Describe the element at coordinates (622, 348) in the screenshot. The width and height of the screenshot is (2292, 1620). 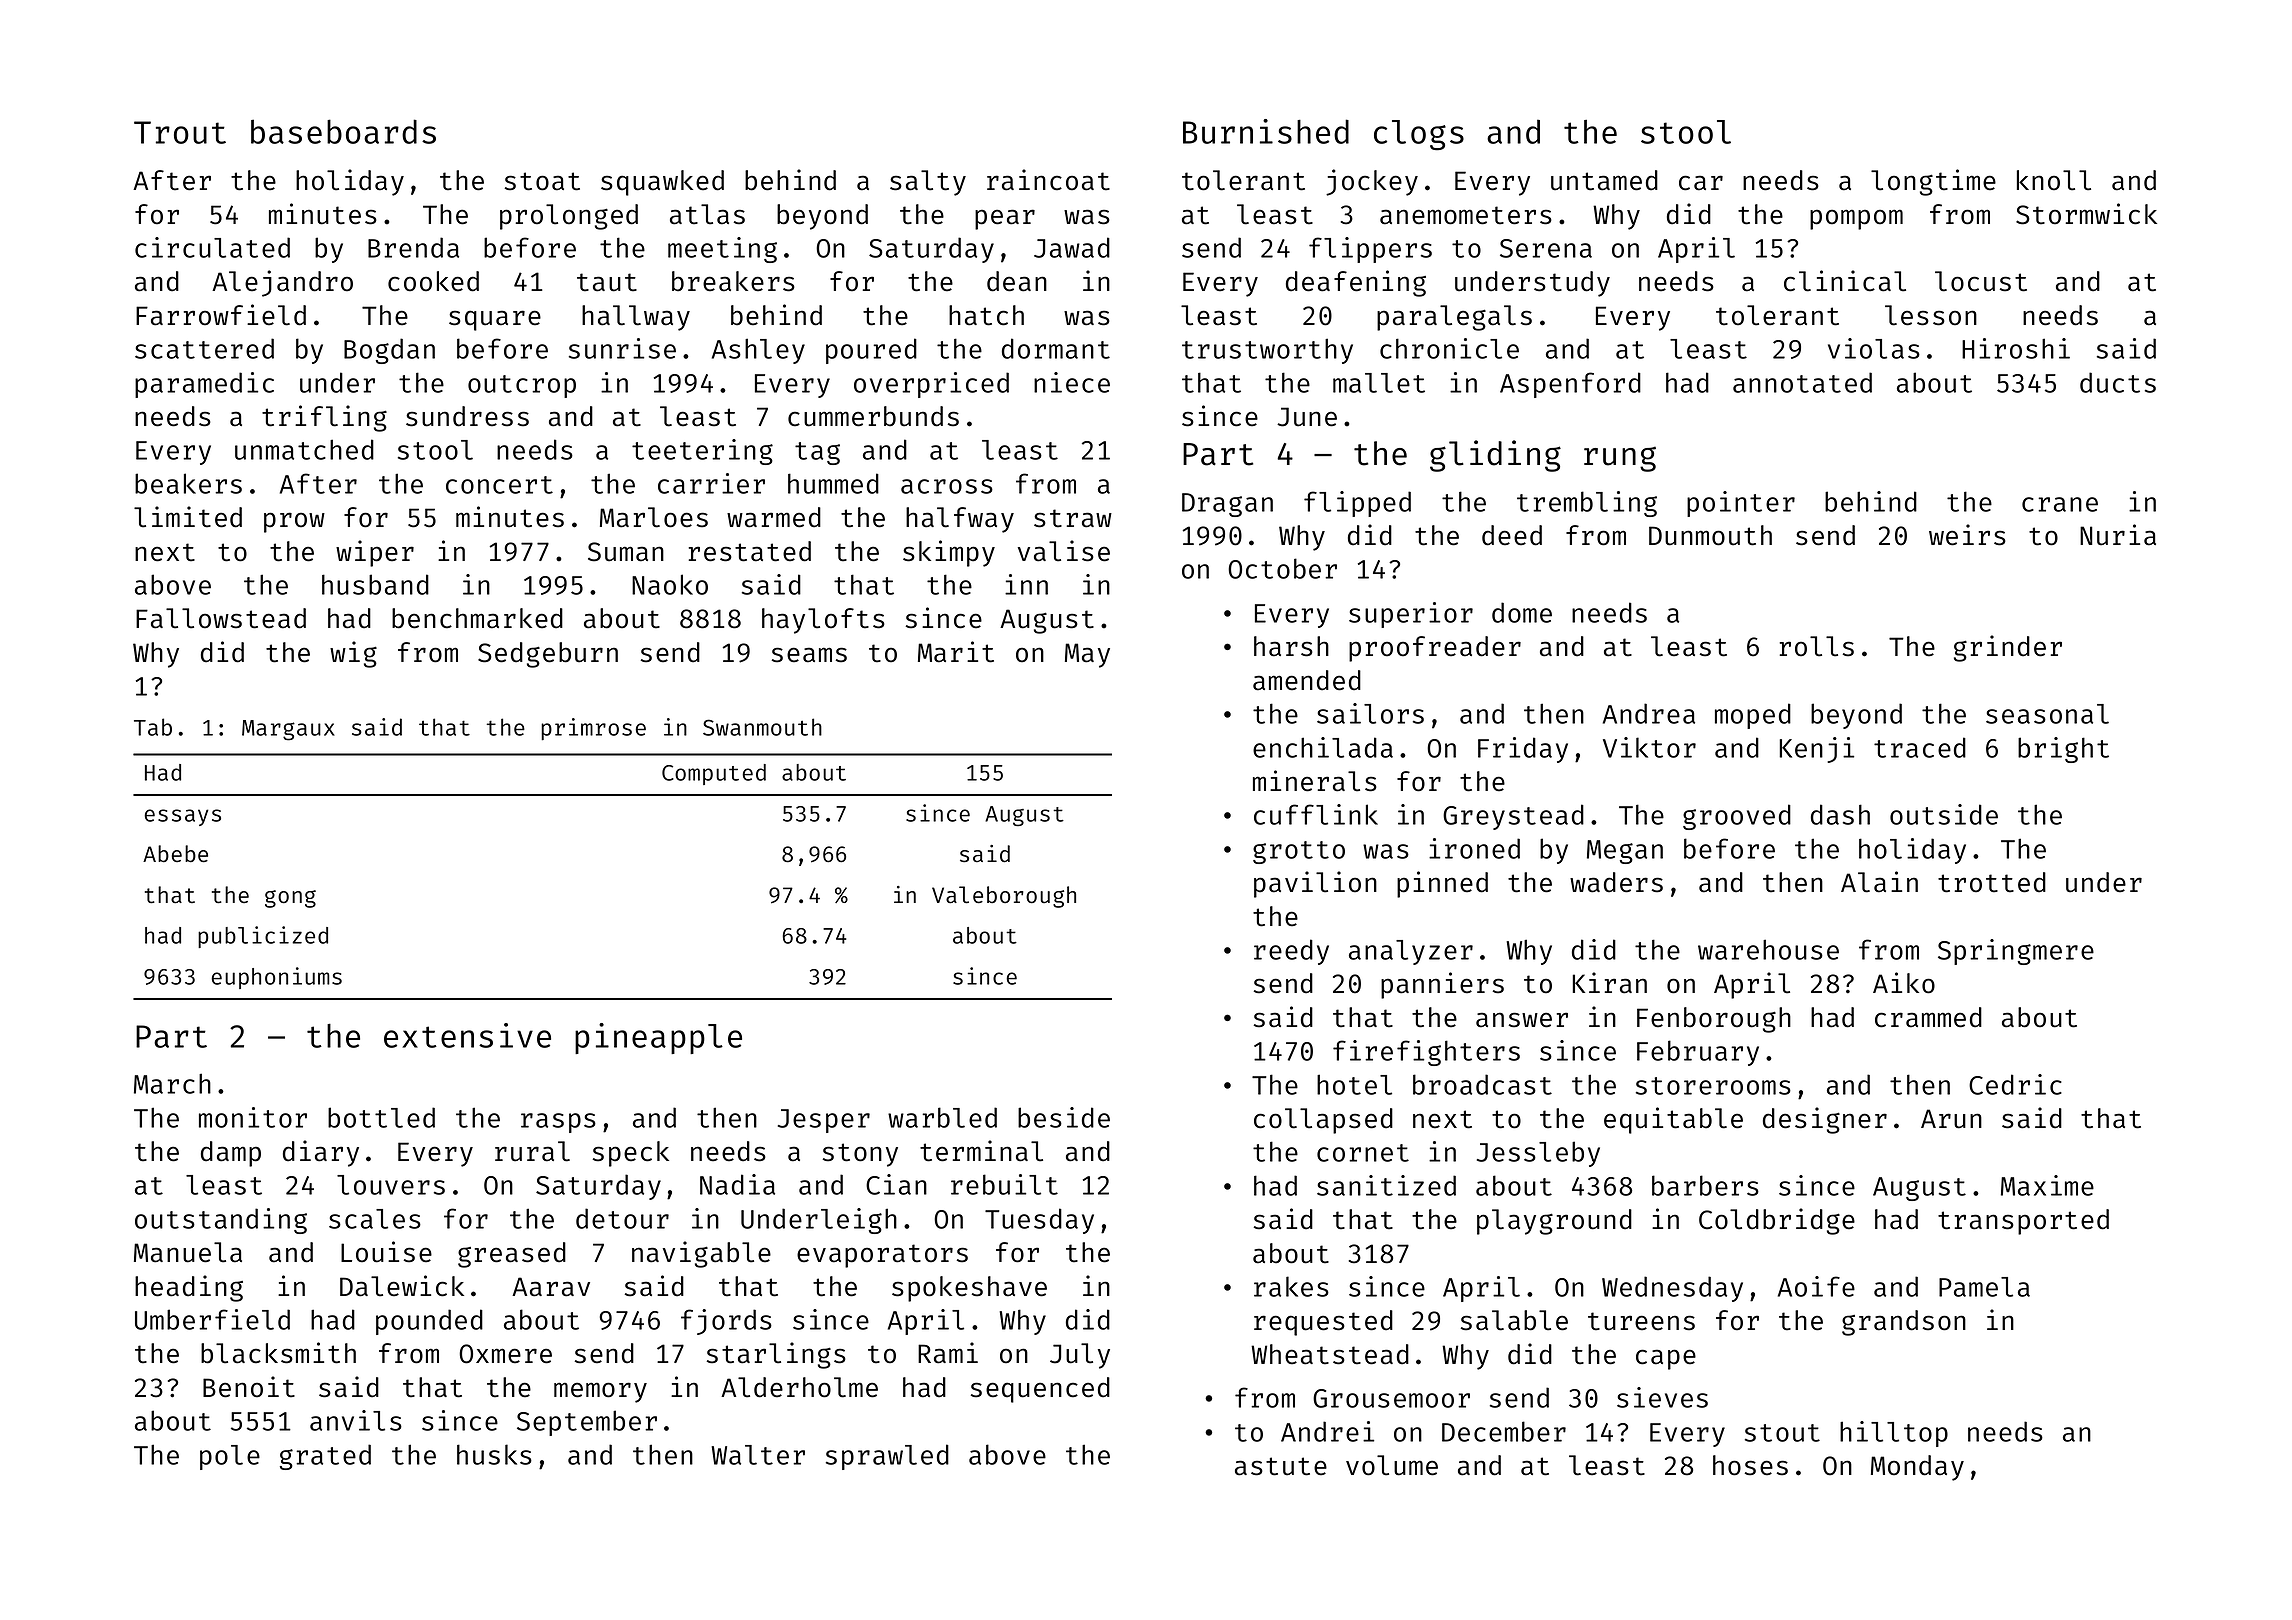
I see `sunrise` at that location.
